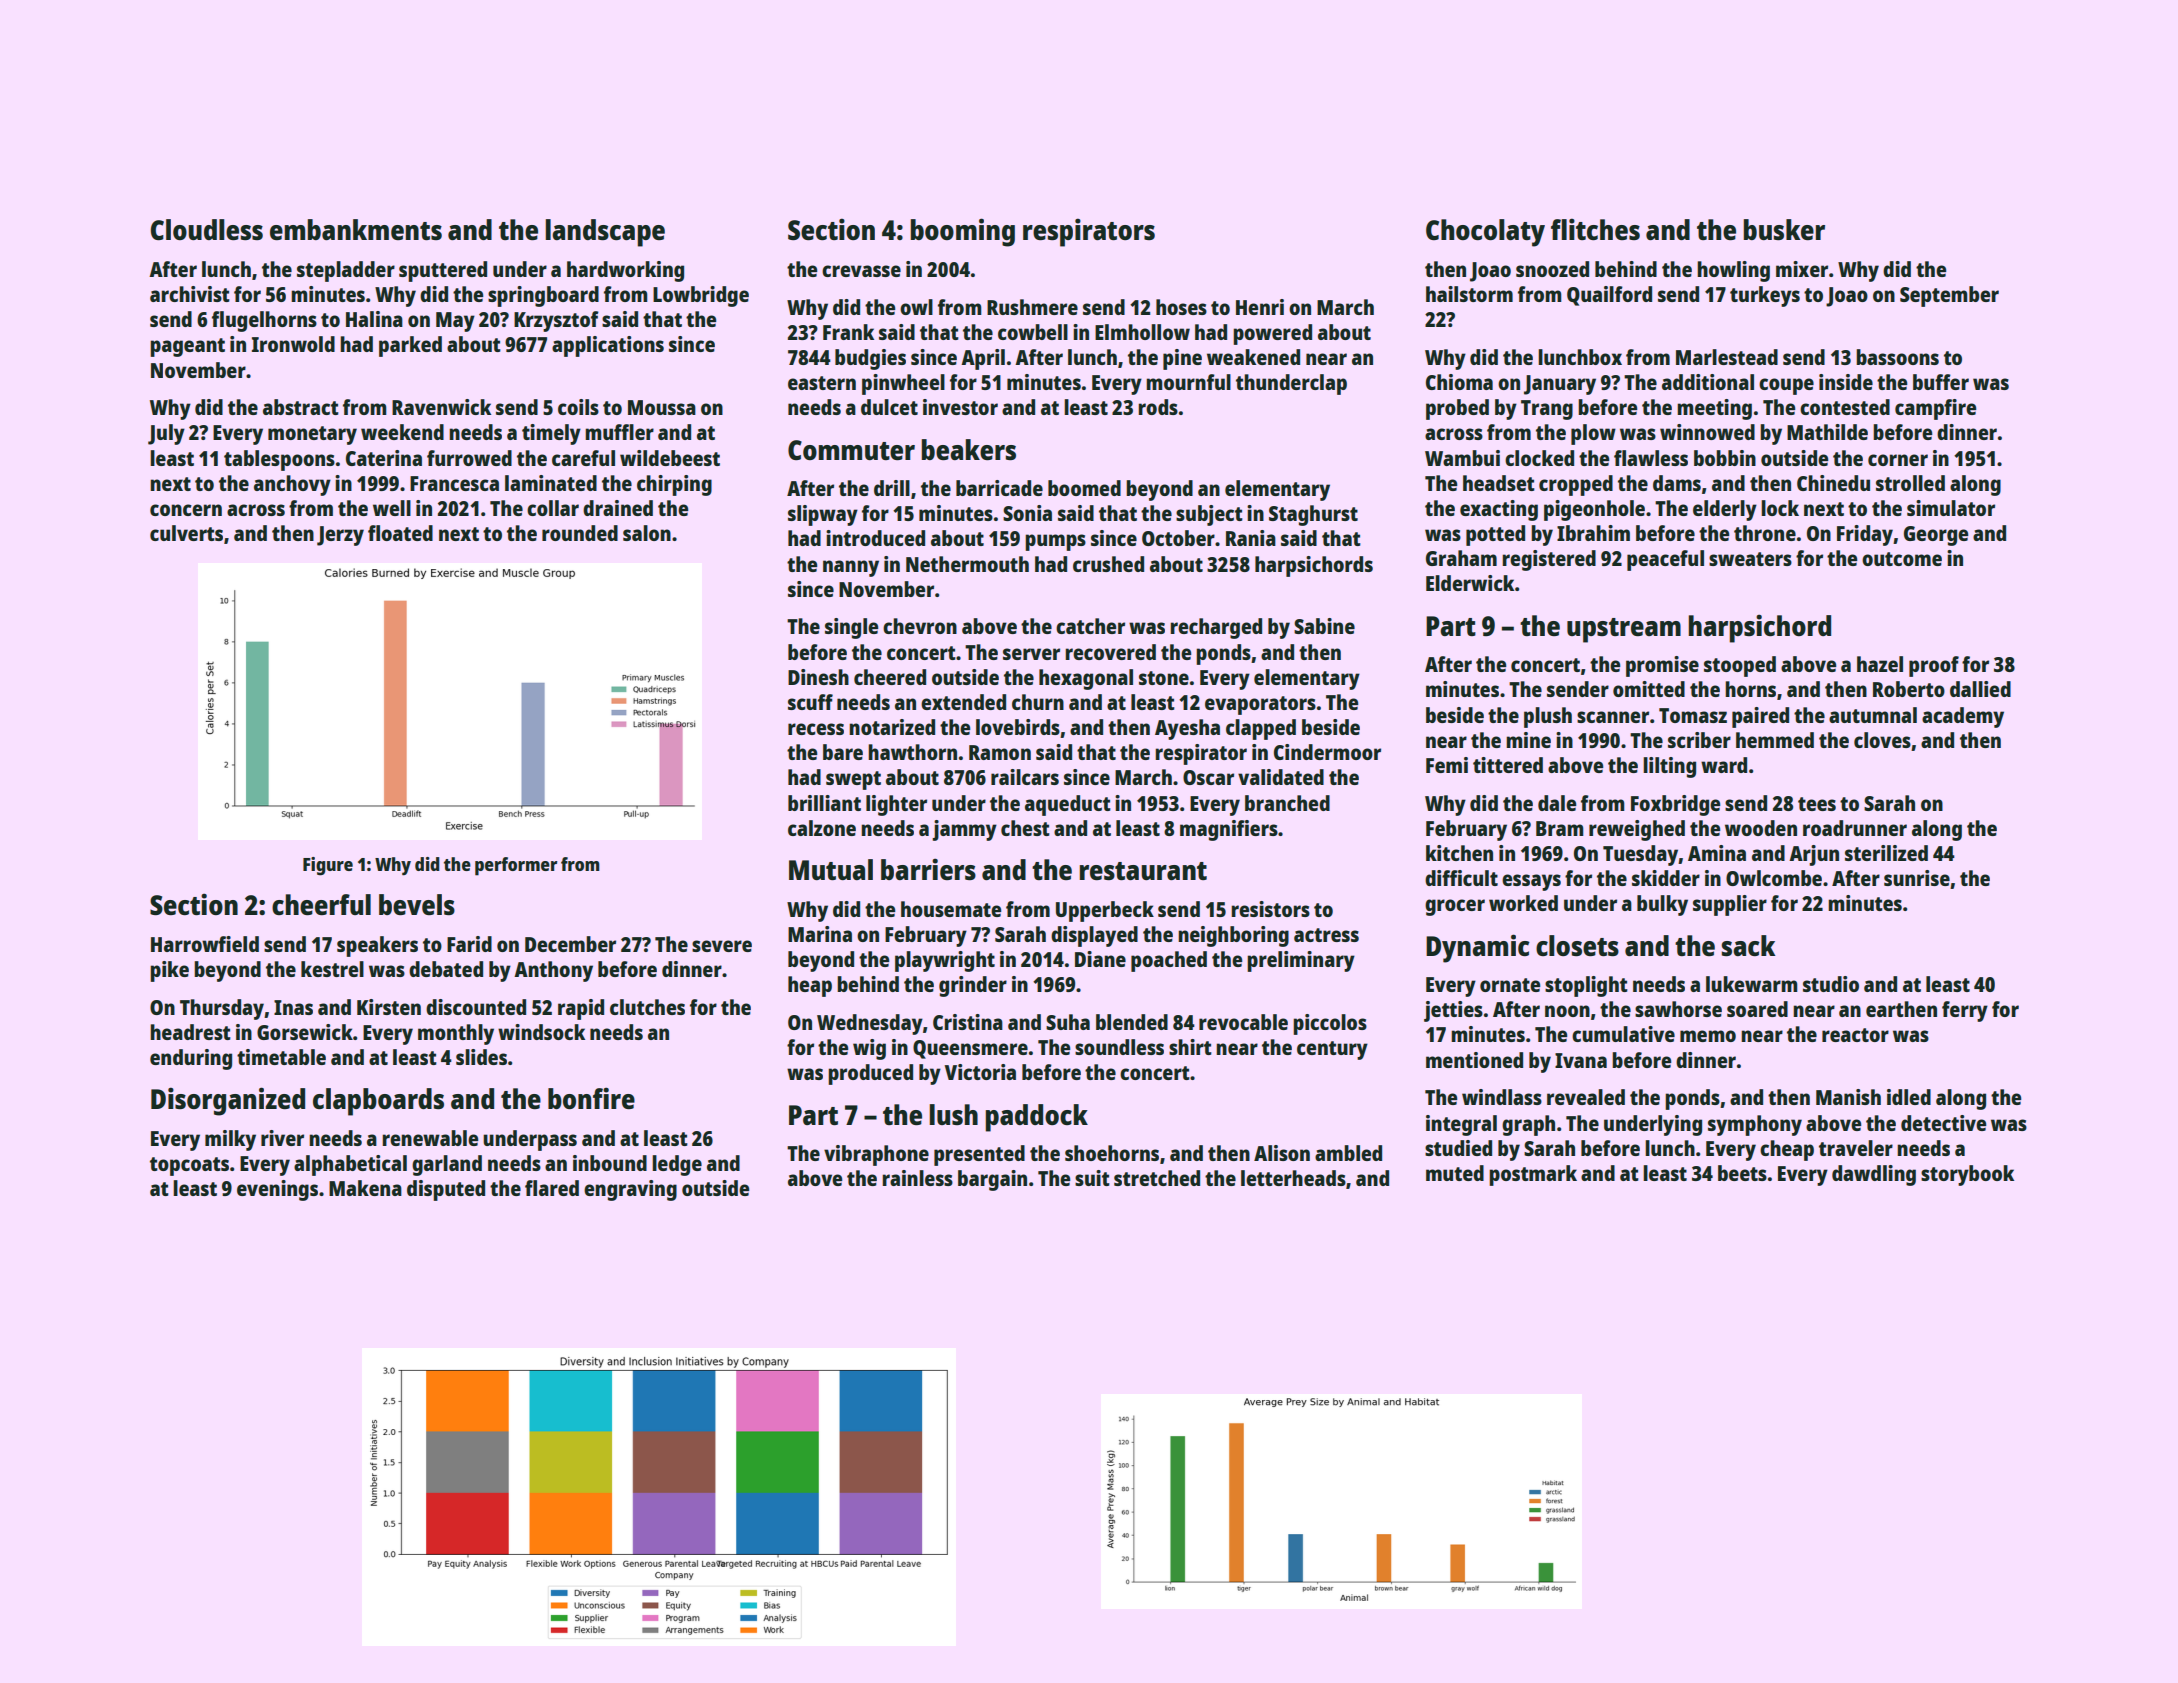  I want to click on culverts, so click(186, 533).
